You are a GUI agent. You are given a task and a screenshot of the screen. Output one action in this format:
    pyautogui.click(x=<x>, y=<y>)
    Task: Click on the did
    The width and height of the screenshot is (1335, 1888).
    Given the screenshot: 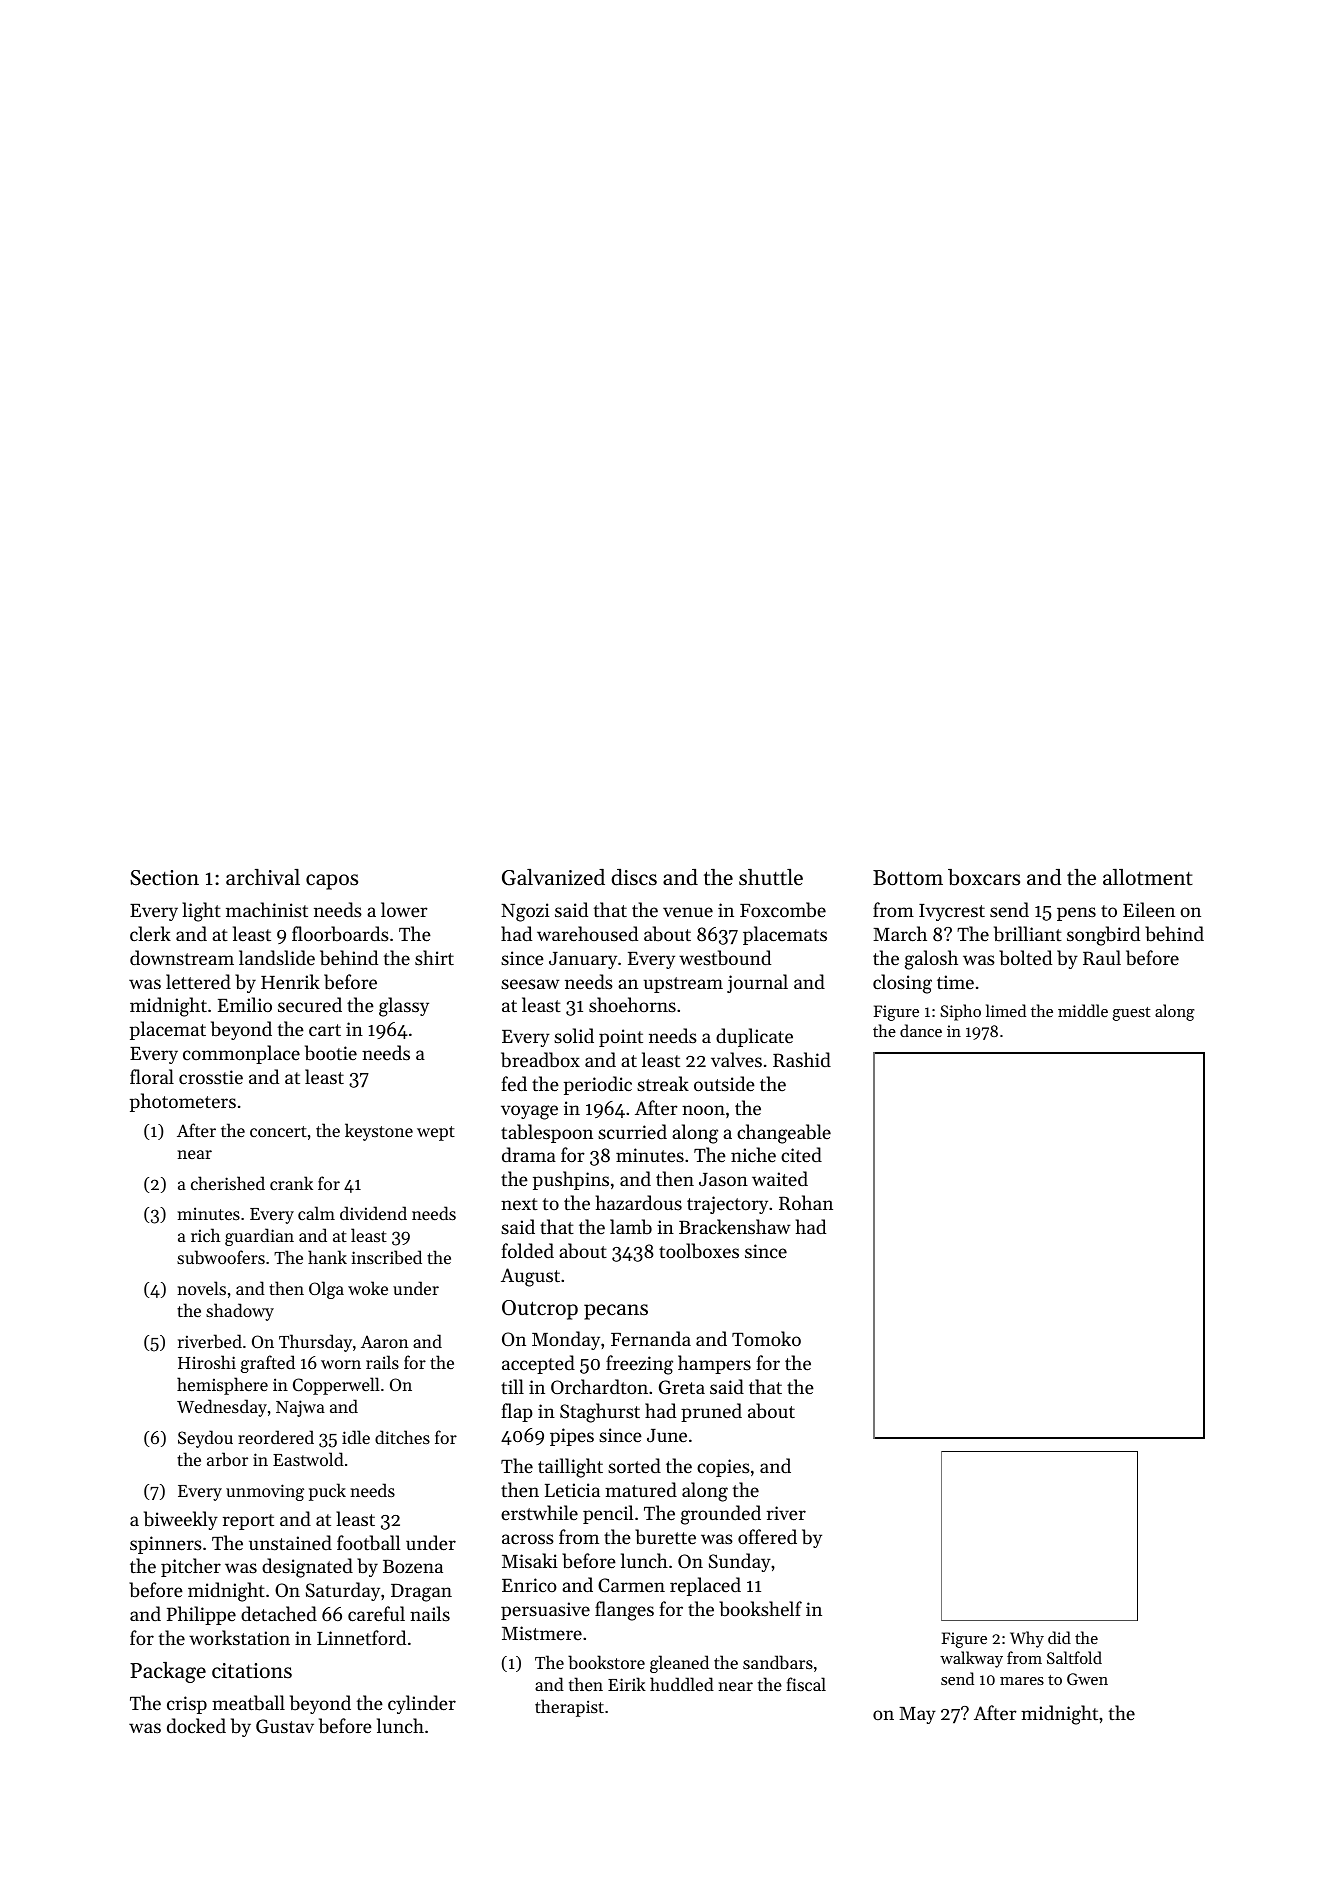 What is the action you would take?
    pyautogui.click(x=1059, y=1637)
